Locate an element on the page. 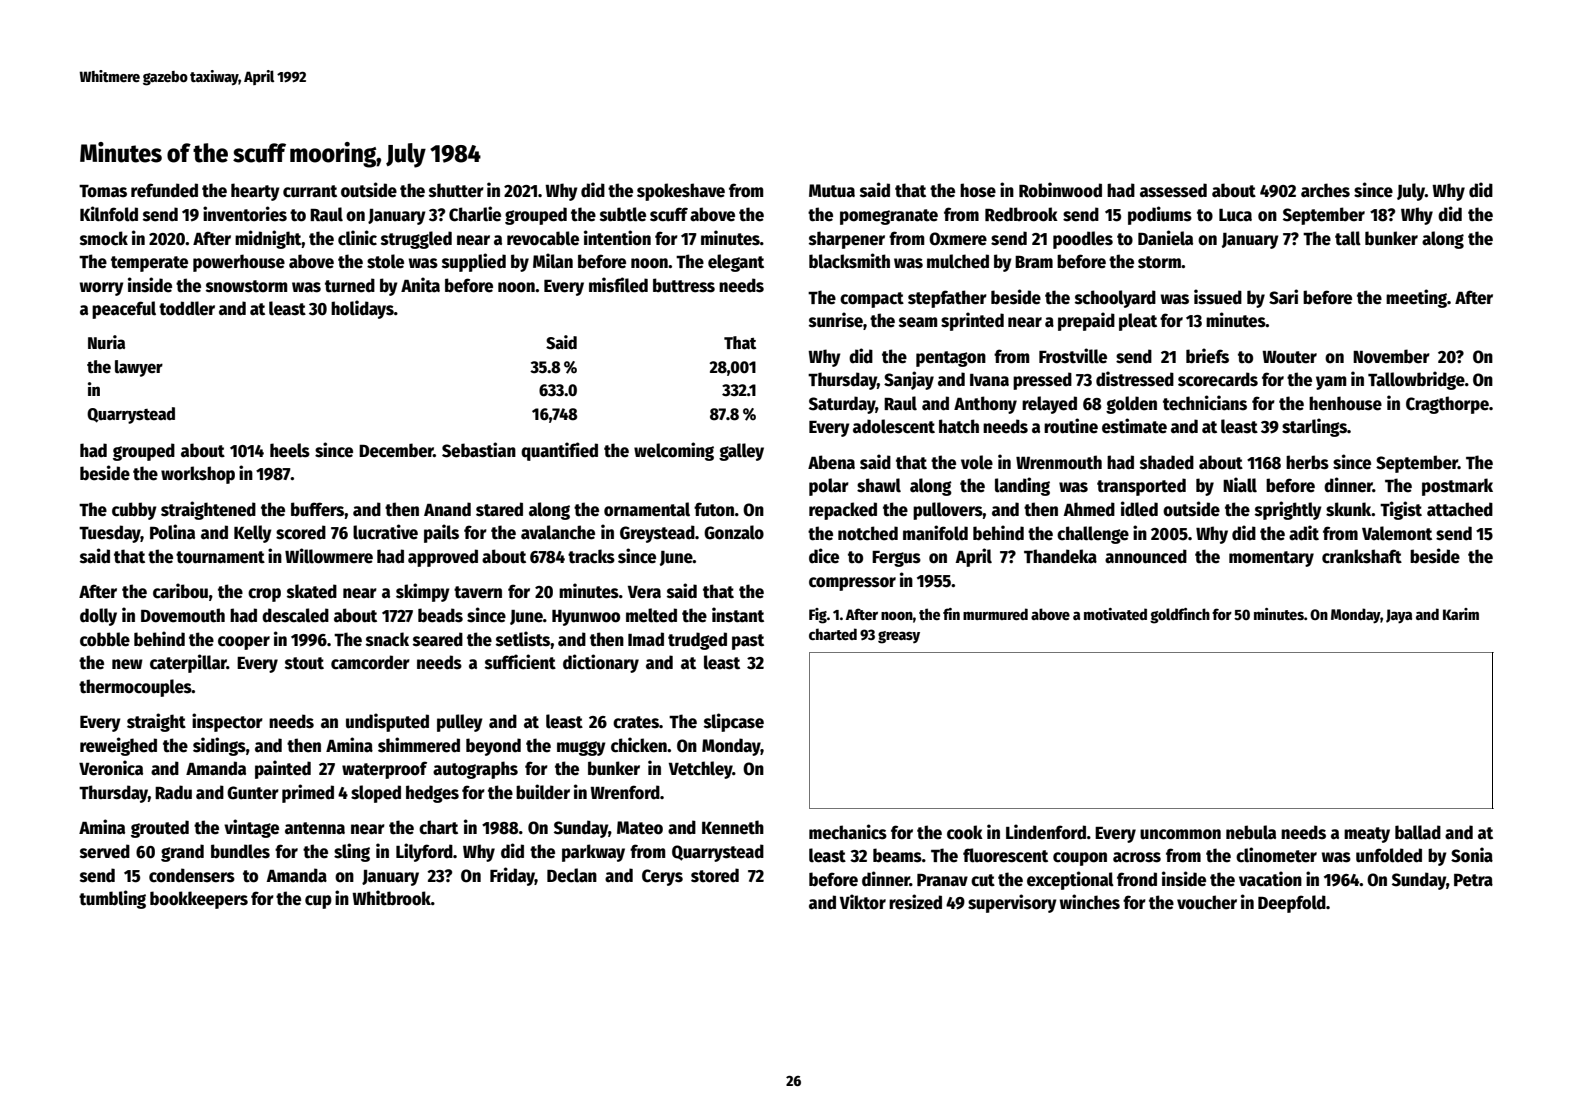 This image has width=1573, height=1112. turned is located at coordinates (350, 285).
